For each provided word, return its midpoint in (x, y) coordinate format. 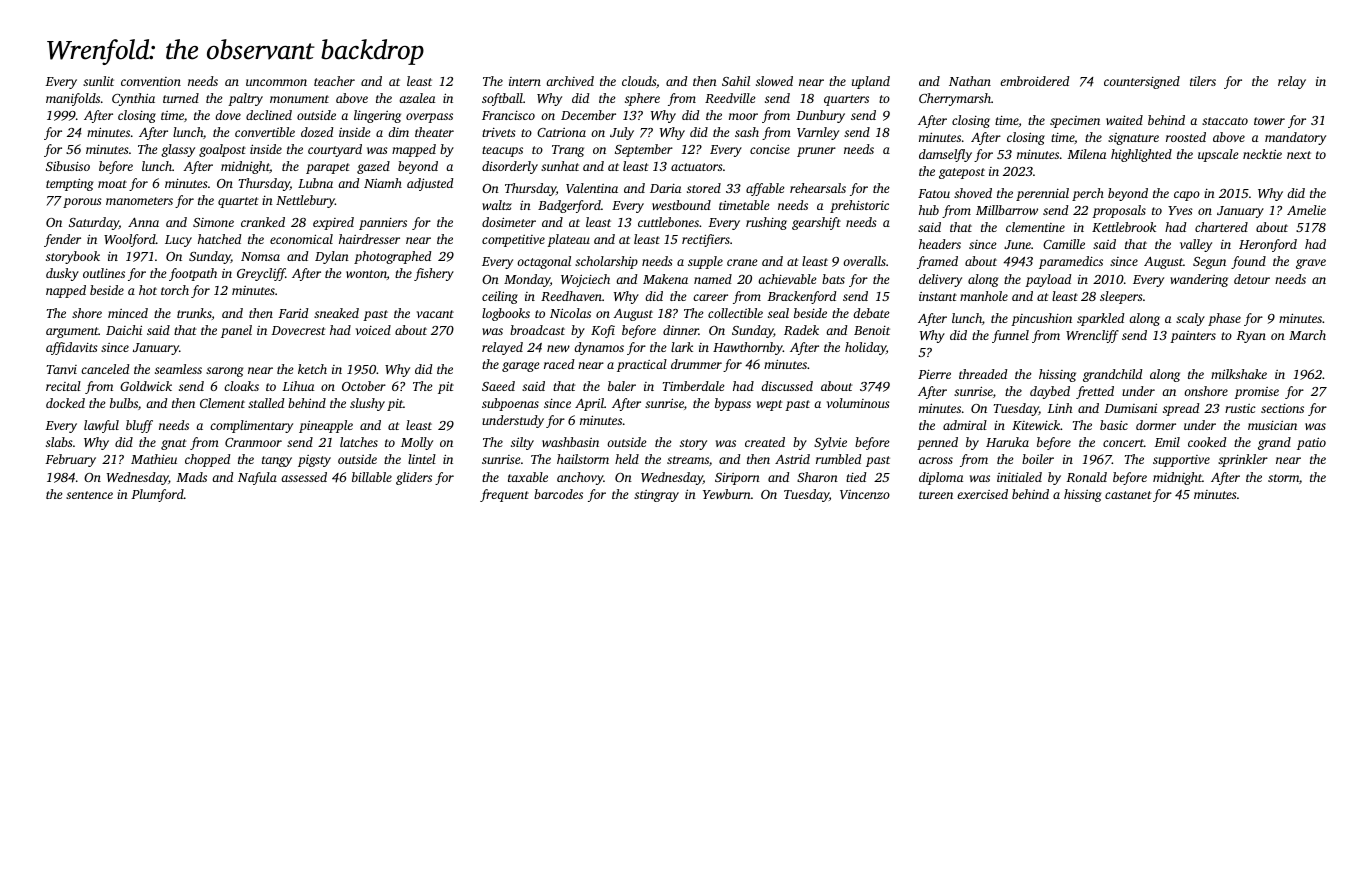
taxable (528, 477)
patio (1311, 443)
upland (871, 82)
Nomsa (260, 256)
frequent (504, 495)
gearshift (816, 223)
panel (236, 331)
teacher (334, 81)
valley (1196, 245)
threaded (983, 374)
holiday (865, 348)
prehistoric (859, 206)
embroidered (1035, 81)
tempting (70, 184)
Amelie (1306, 210)
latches (359, 442)
